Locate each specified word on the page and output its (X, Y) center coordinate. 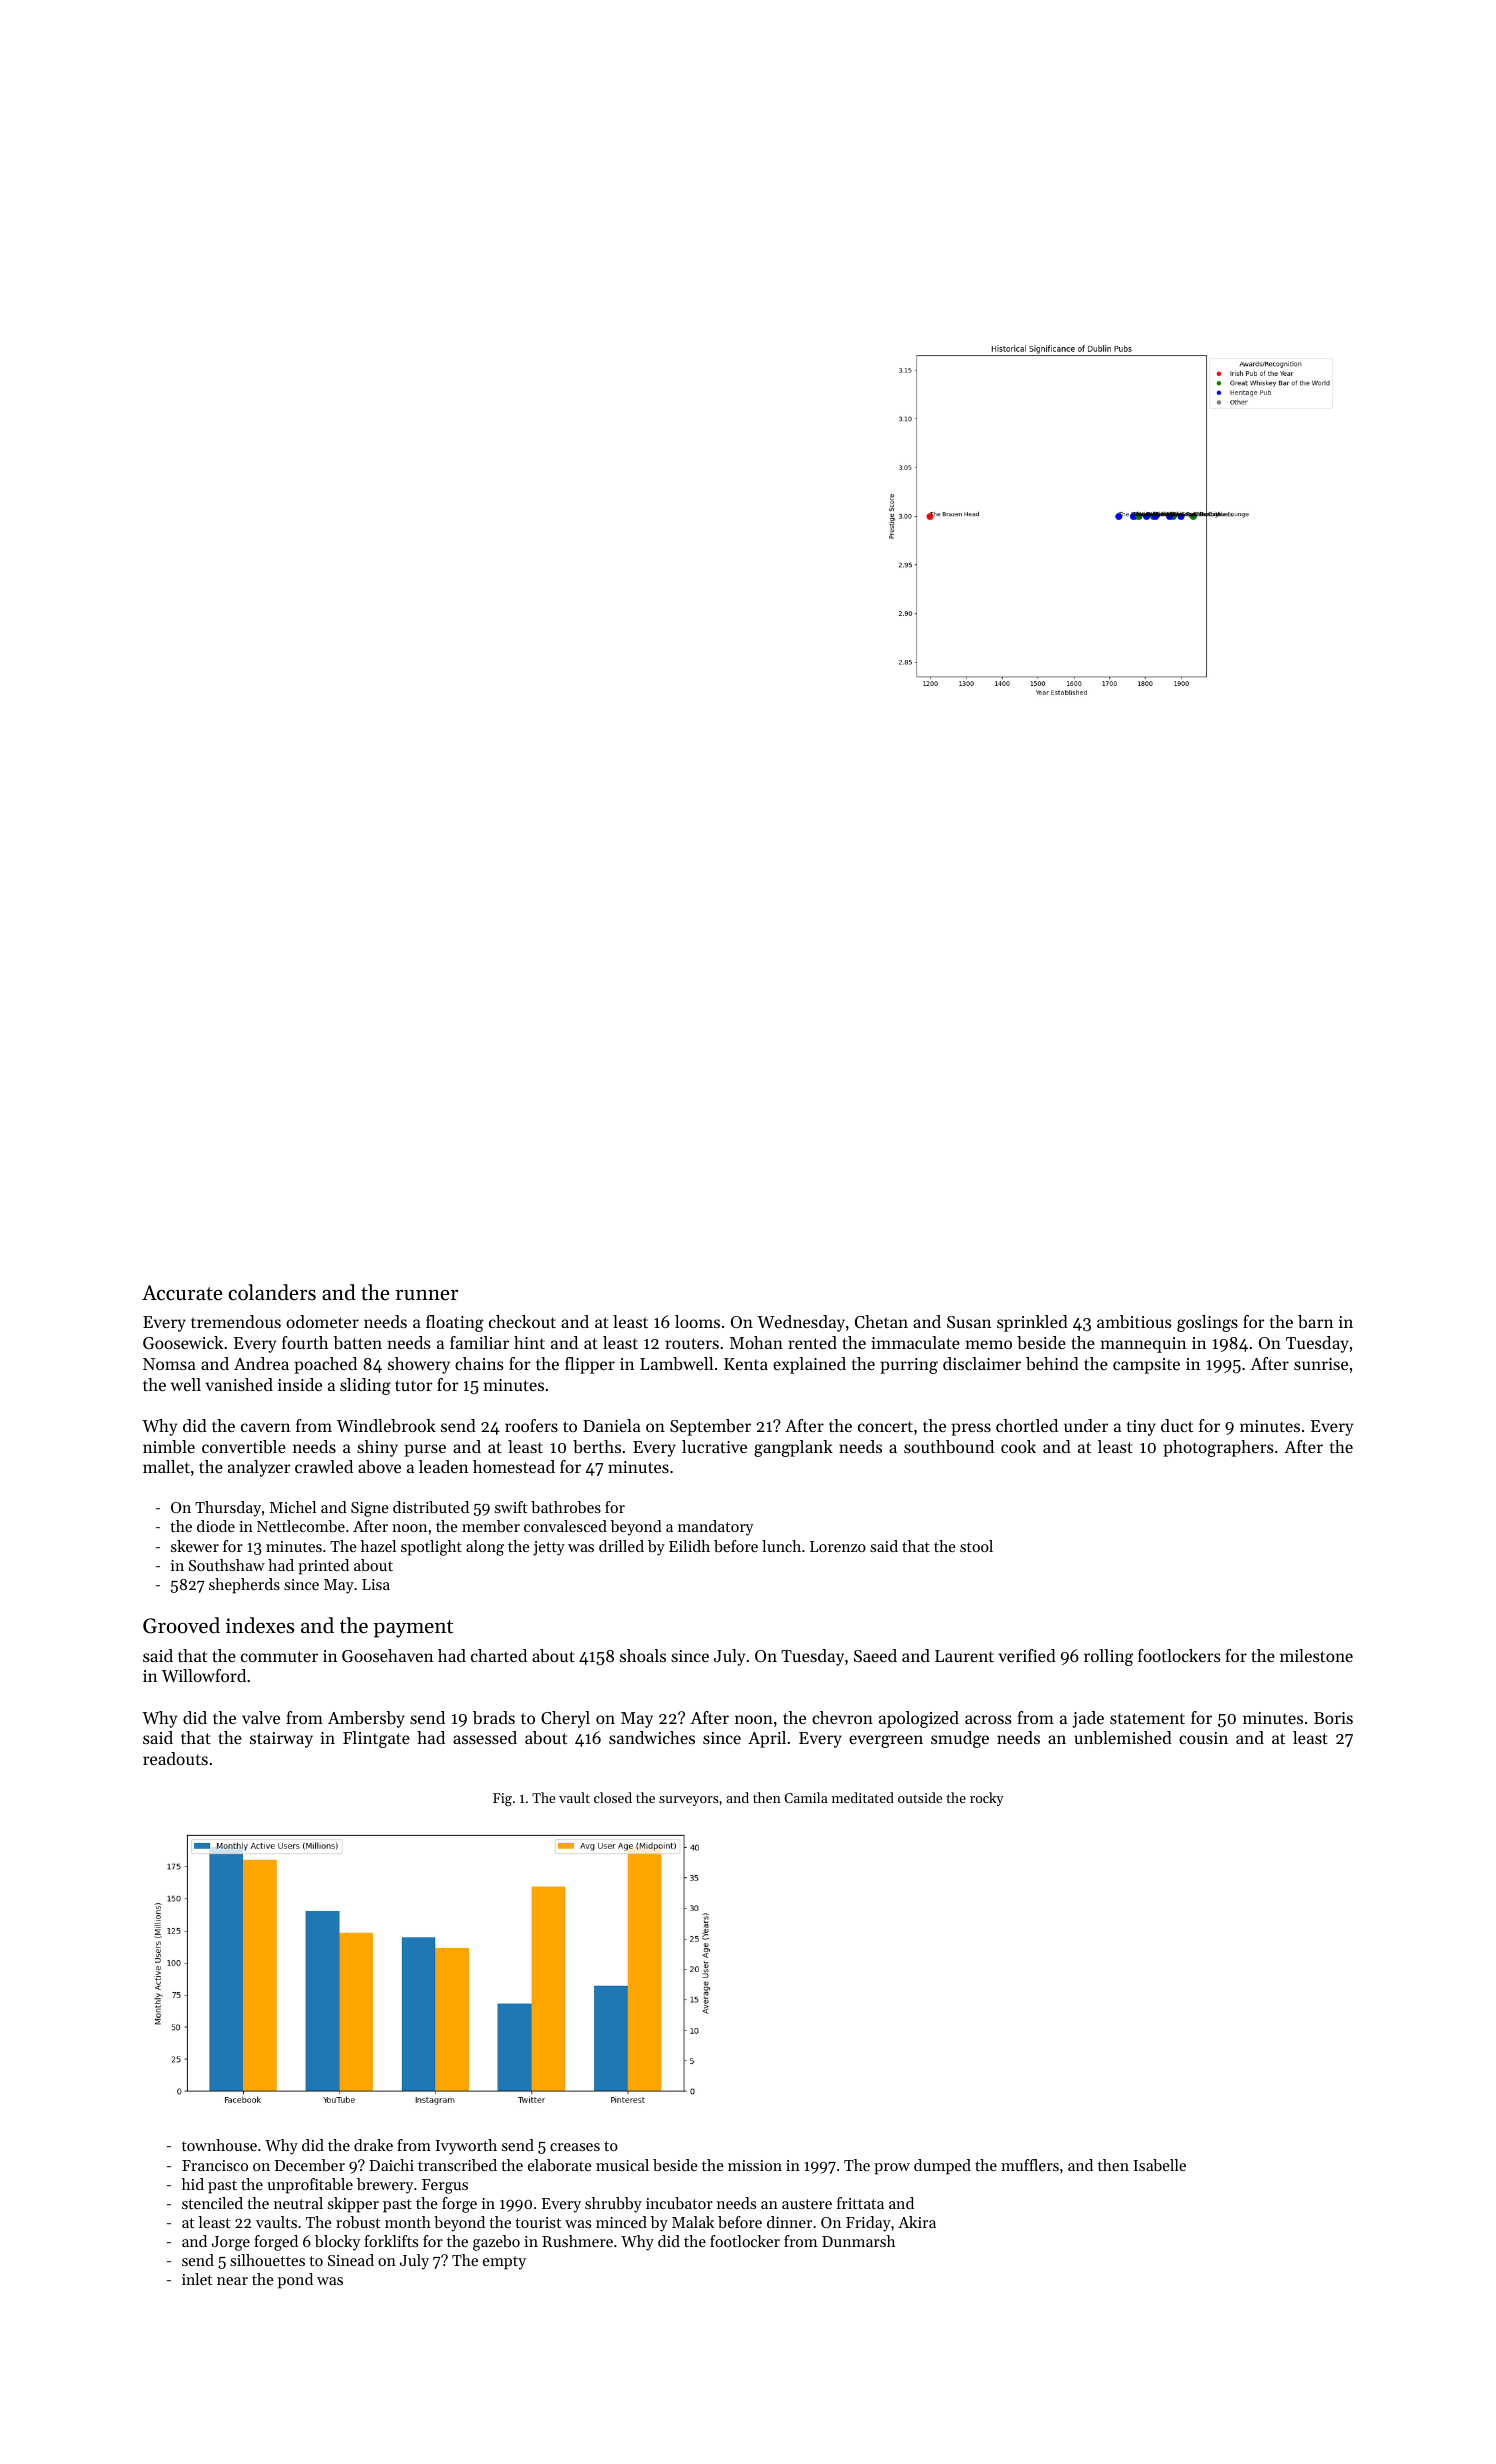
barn (1315, 1321)
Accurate (182, 1293)
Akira (917, 2222)
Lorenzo (838, 1546)
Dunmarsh (858, 2241)
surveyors (689, 1801)
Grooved (181, 1625)
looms (697, 1321)
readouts (175, 1758)
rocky (987, 1799)
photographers (1218, 1448)
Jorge (231, 2243)
